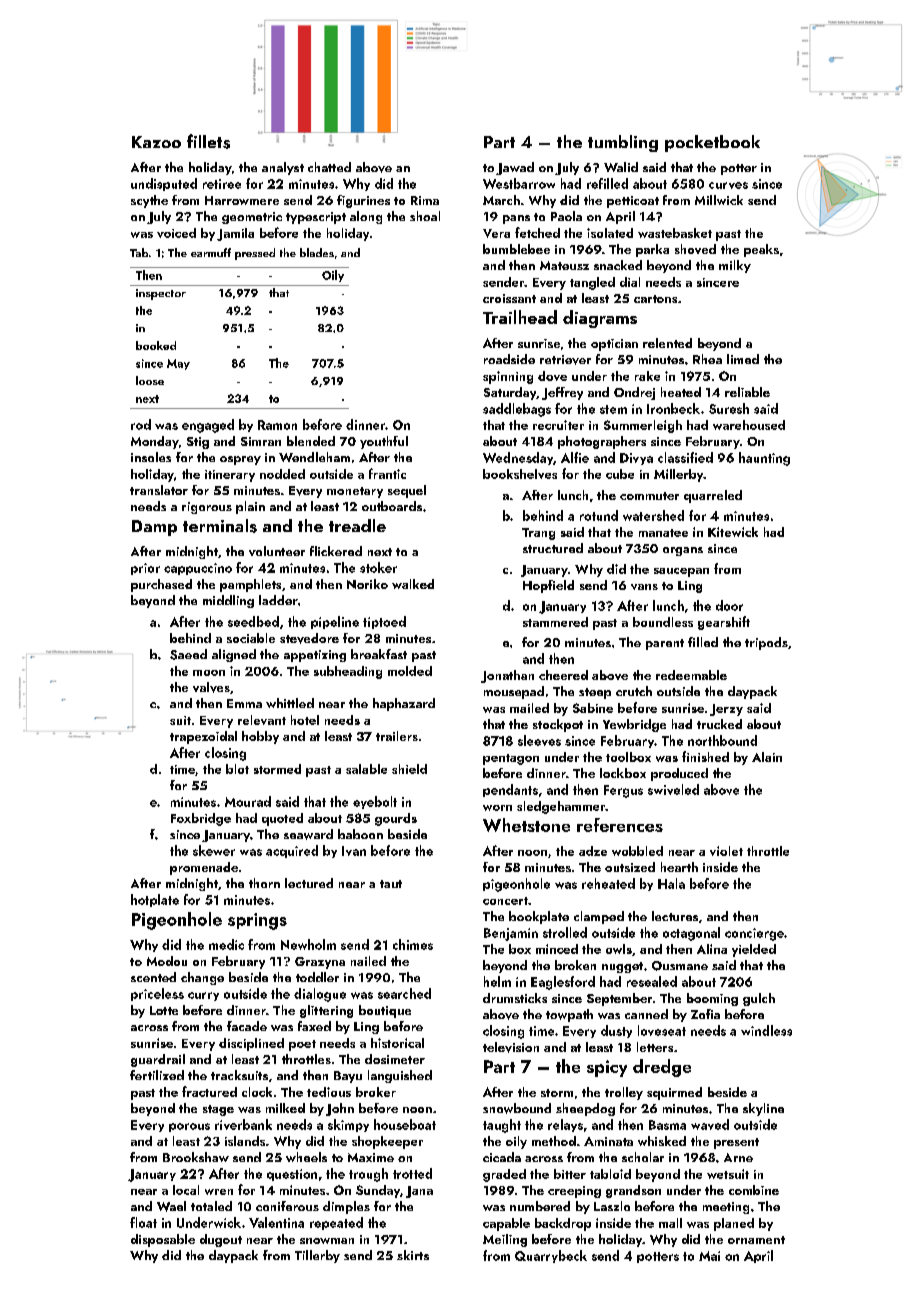 Image resolution: width=924 pixels, height=1314 pixels. Describe the element at coordinates (163, 1240) in the screenshot. I see `disposable` at that location.
